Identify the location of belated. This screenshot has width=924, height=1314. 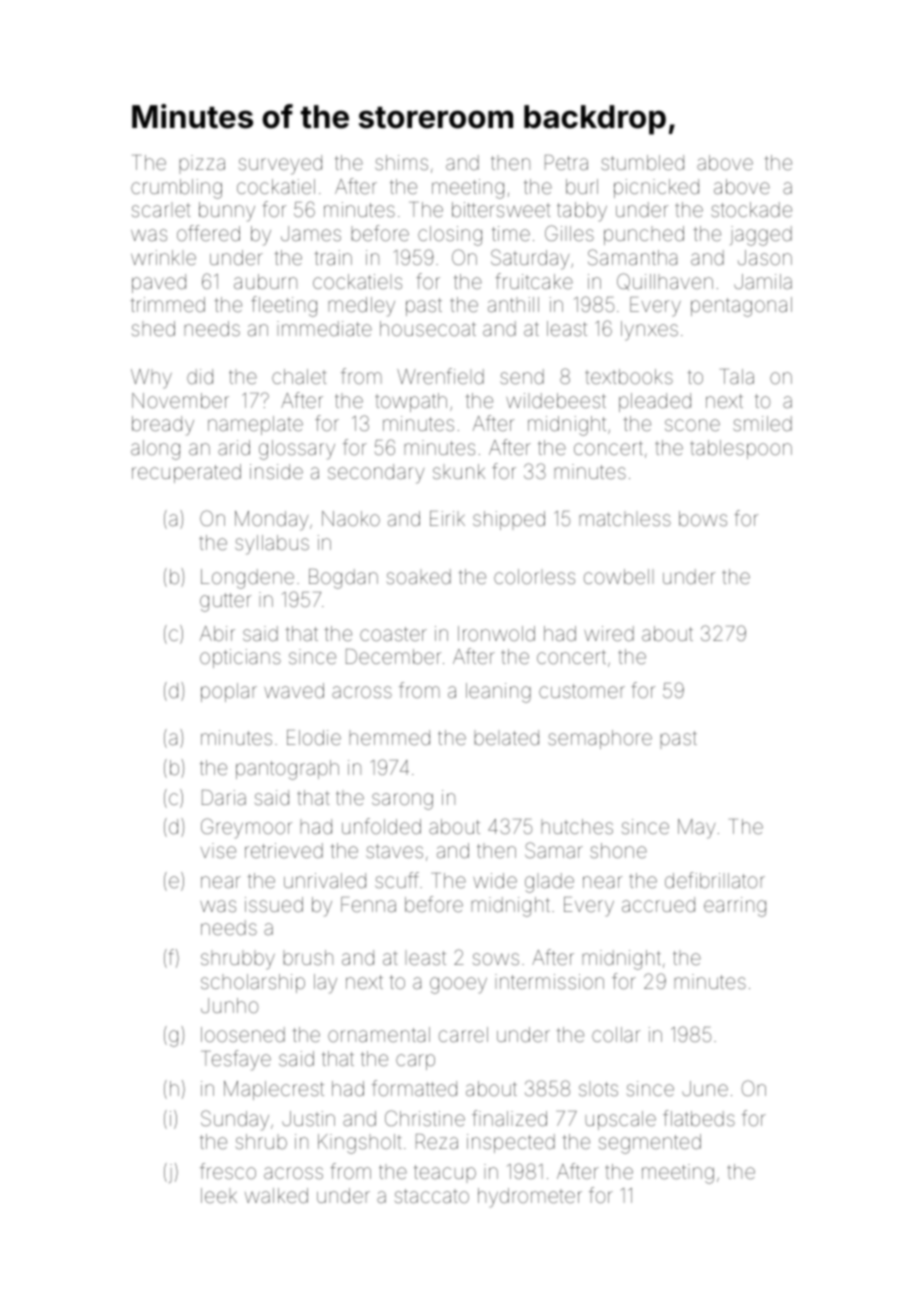
(507, 737).
